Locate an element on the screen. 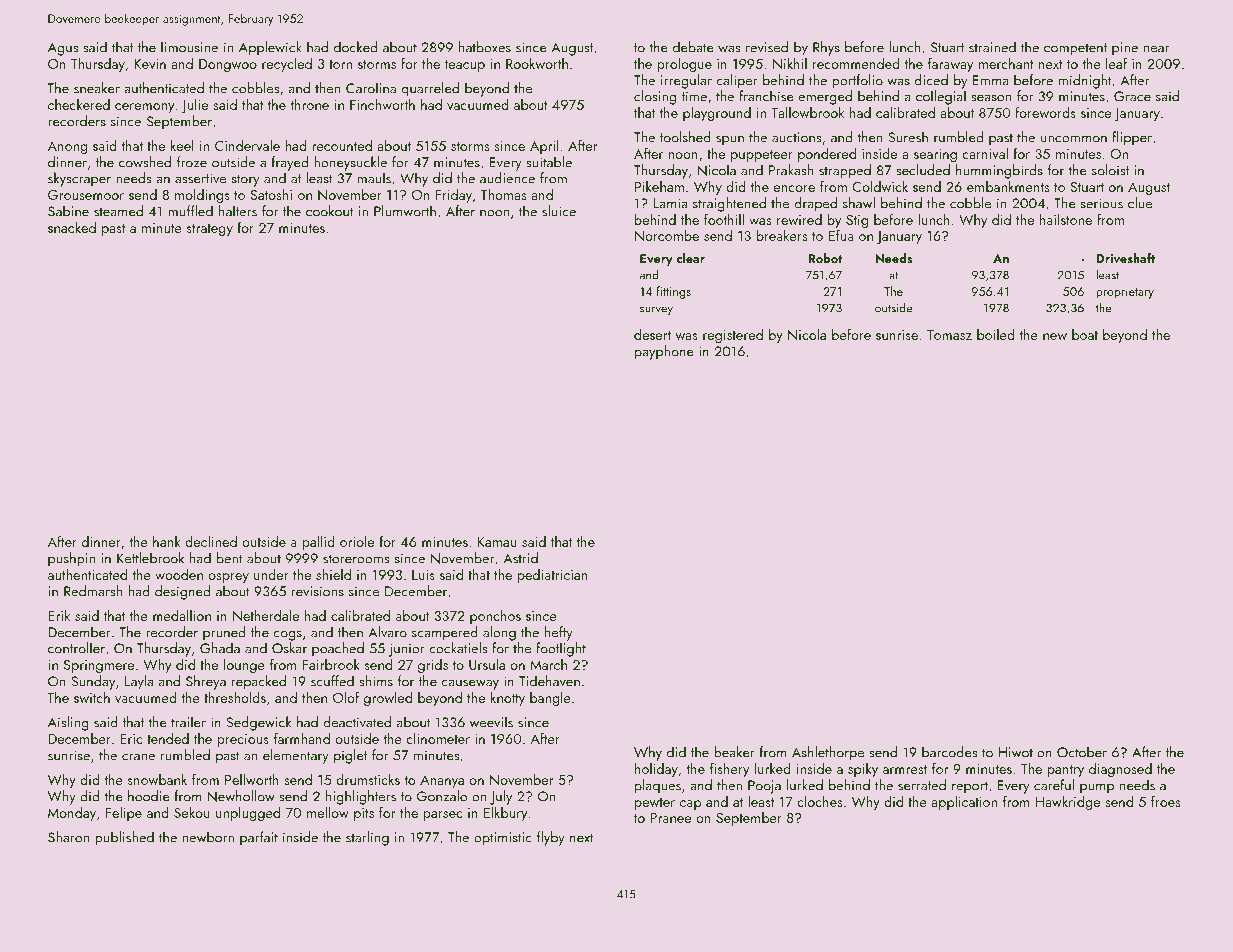  Monday is located at coordinates (72, 814).
